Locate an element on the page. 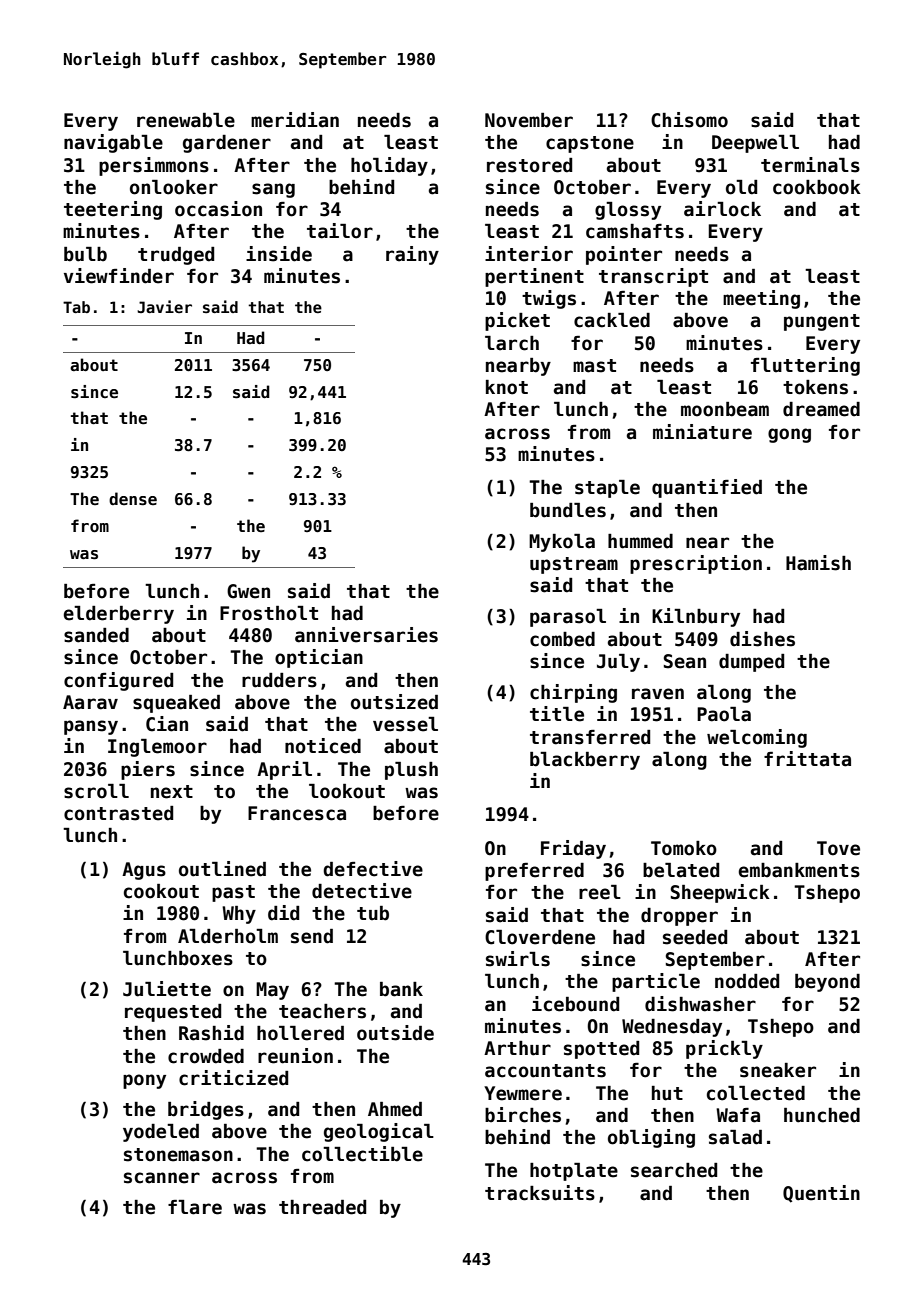 The width and height of the page is (924, 1314). meridian is located at coordinates (295, 120).
